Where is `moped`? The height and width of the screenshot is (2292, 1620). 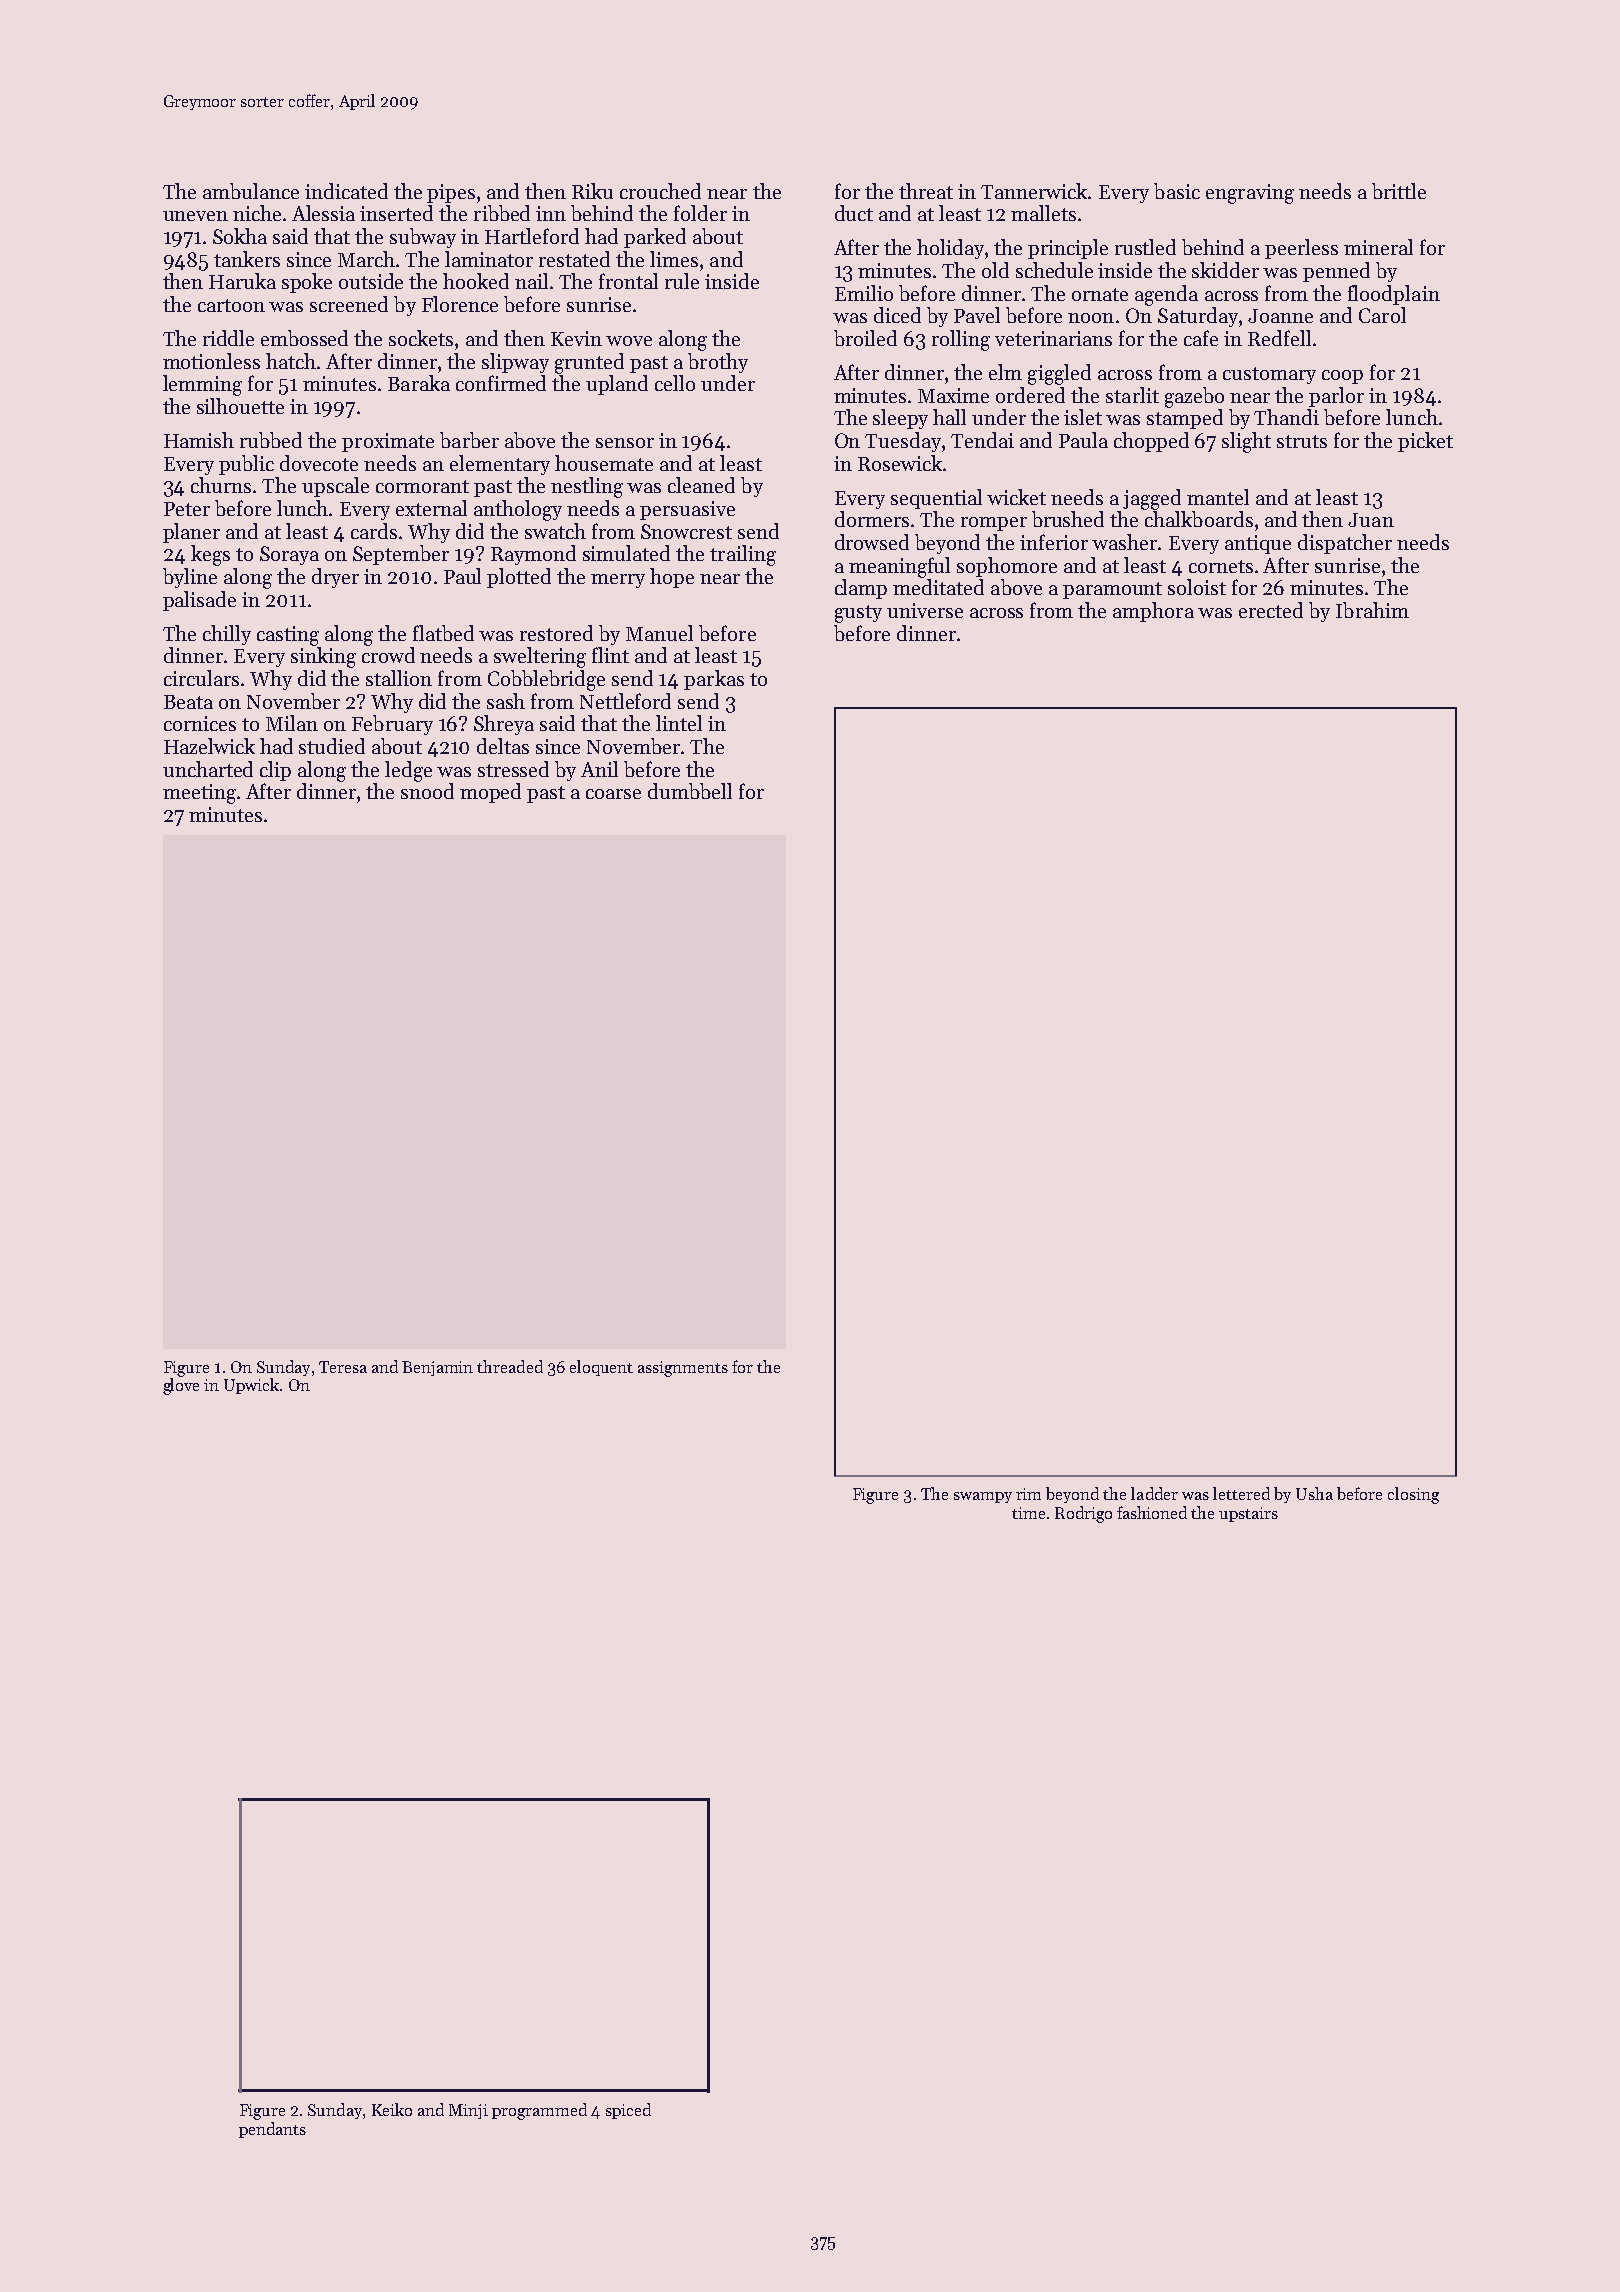
moped is located at coordinates (490, 793).
